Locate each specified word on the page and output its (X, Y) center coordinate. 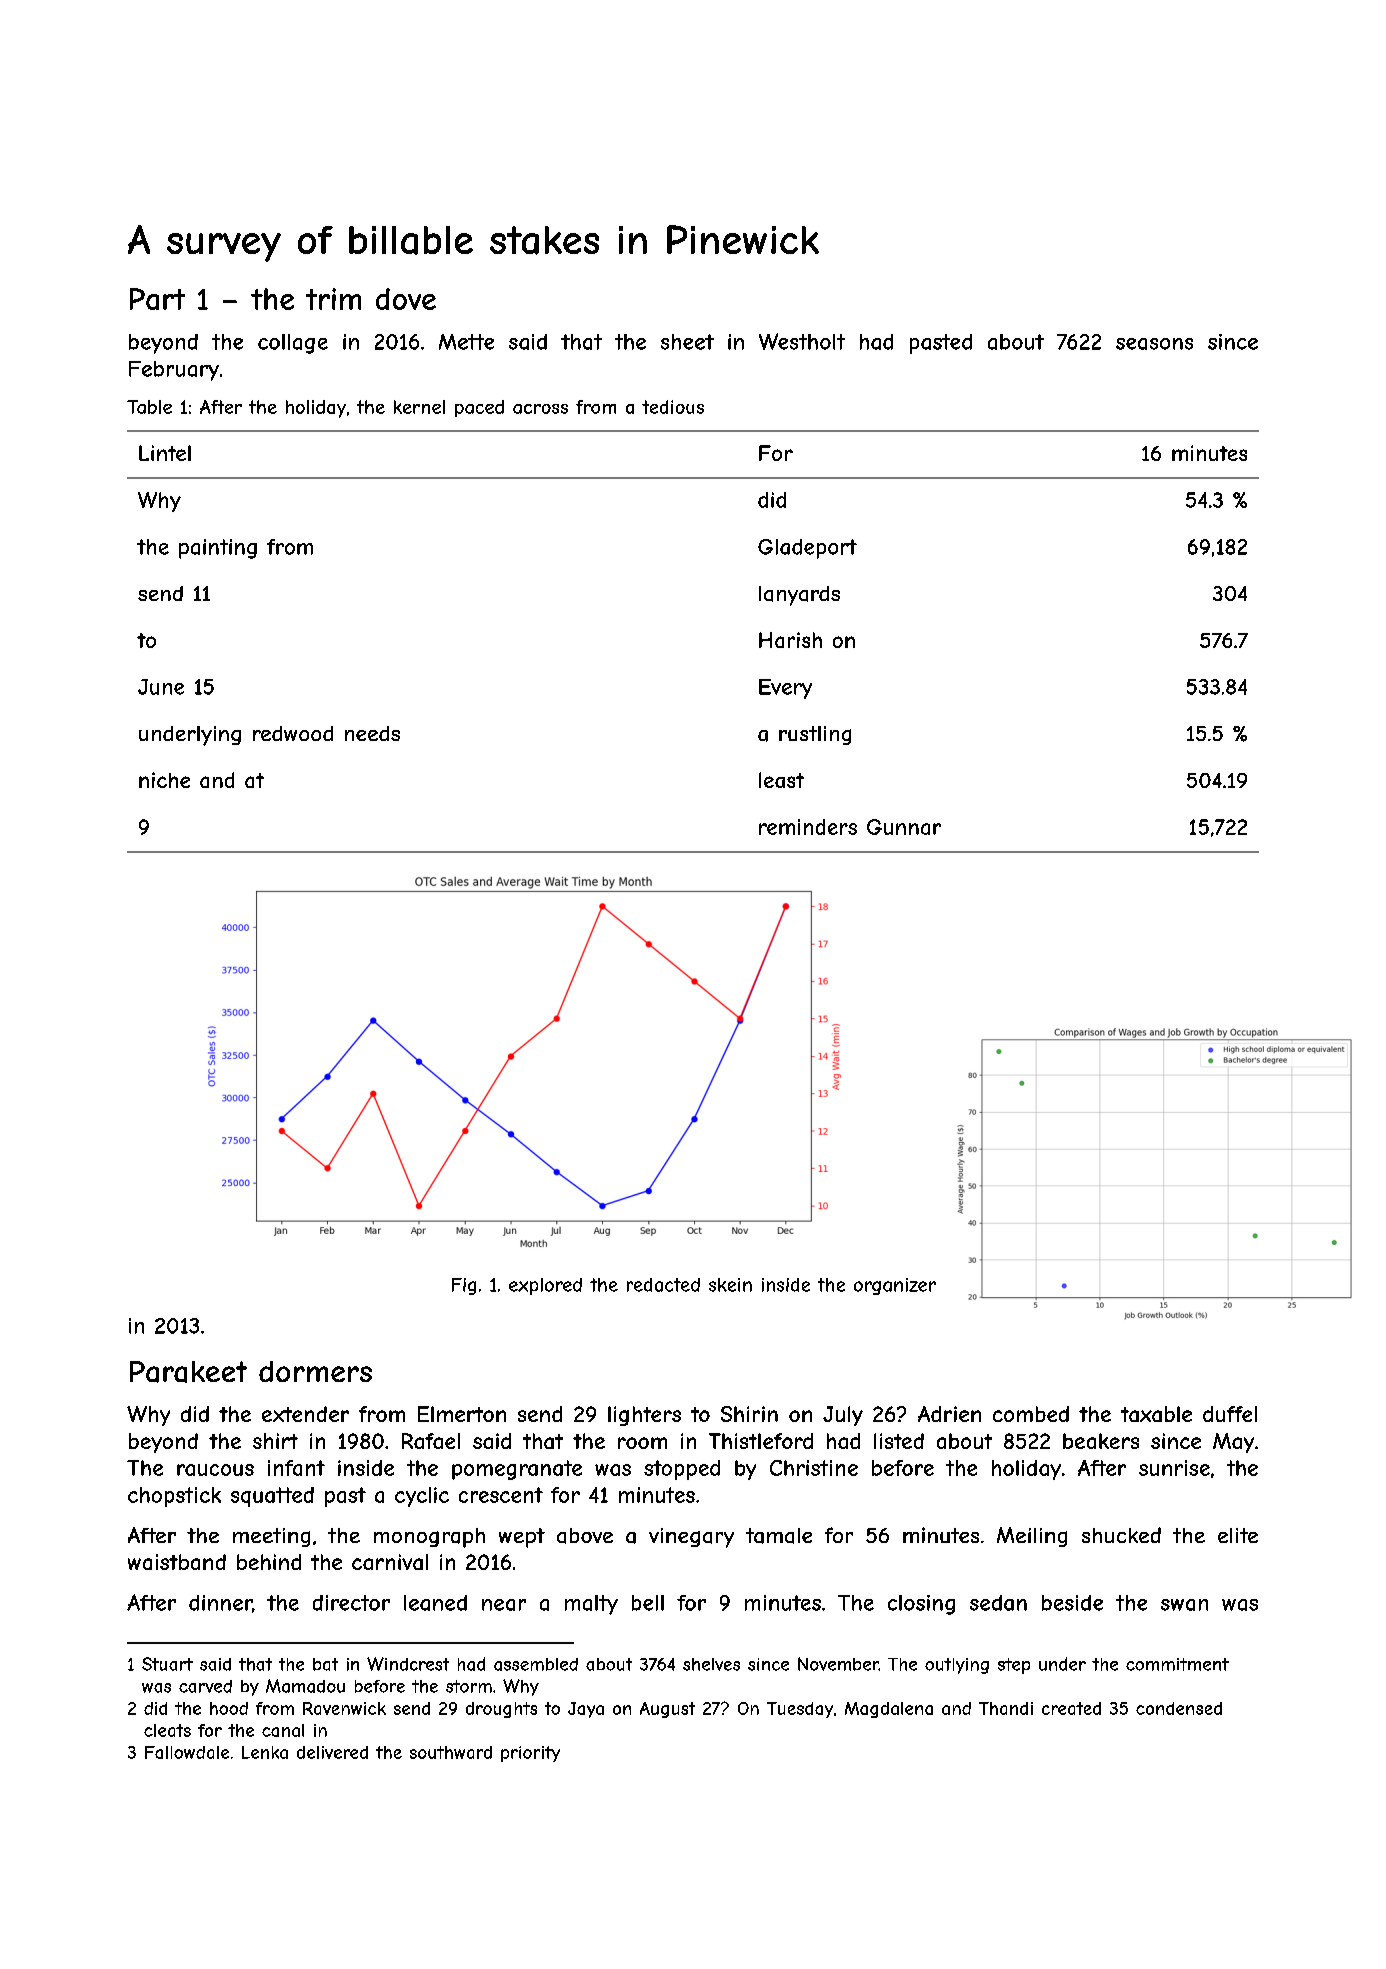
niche (164, 780)
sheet (687, 342)
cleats (167, 1730)
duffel (1230, 1414)
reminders (808, 827)
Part (157, 299)
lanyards (799, 596)
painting (218, 549)
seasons (1154, 344)
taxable (1156, 1414)
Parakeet (188, 1372)
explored (545, 1286)
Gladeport (807, 549)
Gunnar (904, 827)
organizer (895, 1286)
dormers (315, 1371)
